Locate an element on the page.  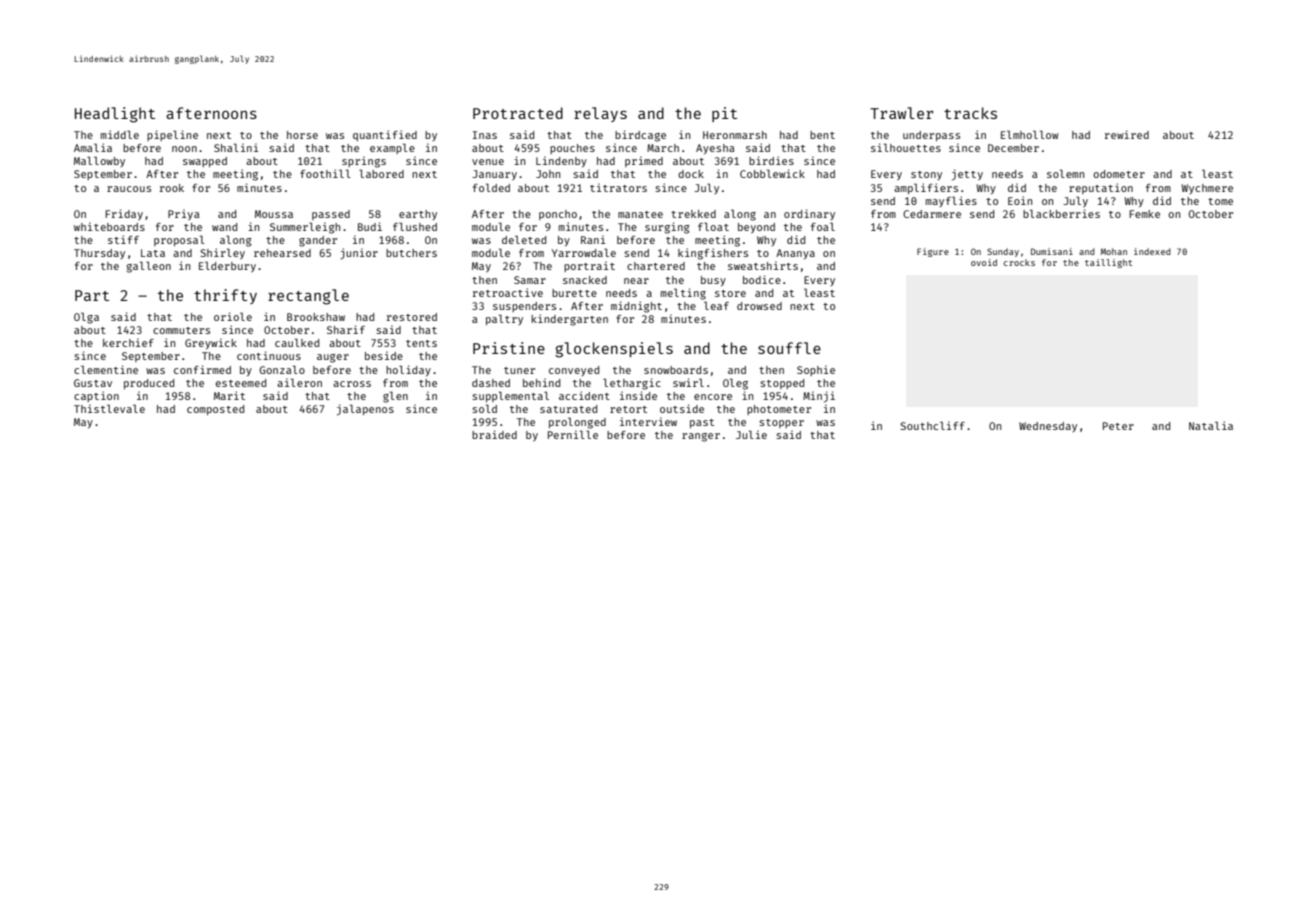
indexed is located at coordinates (1152, 251).
